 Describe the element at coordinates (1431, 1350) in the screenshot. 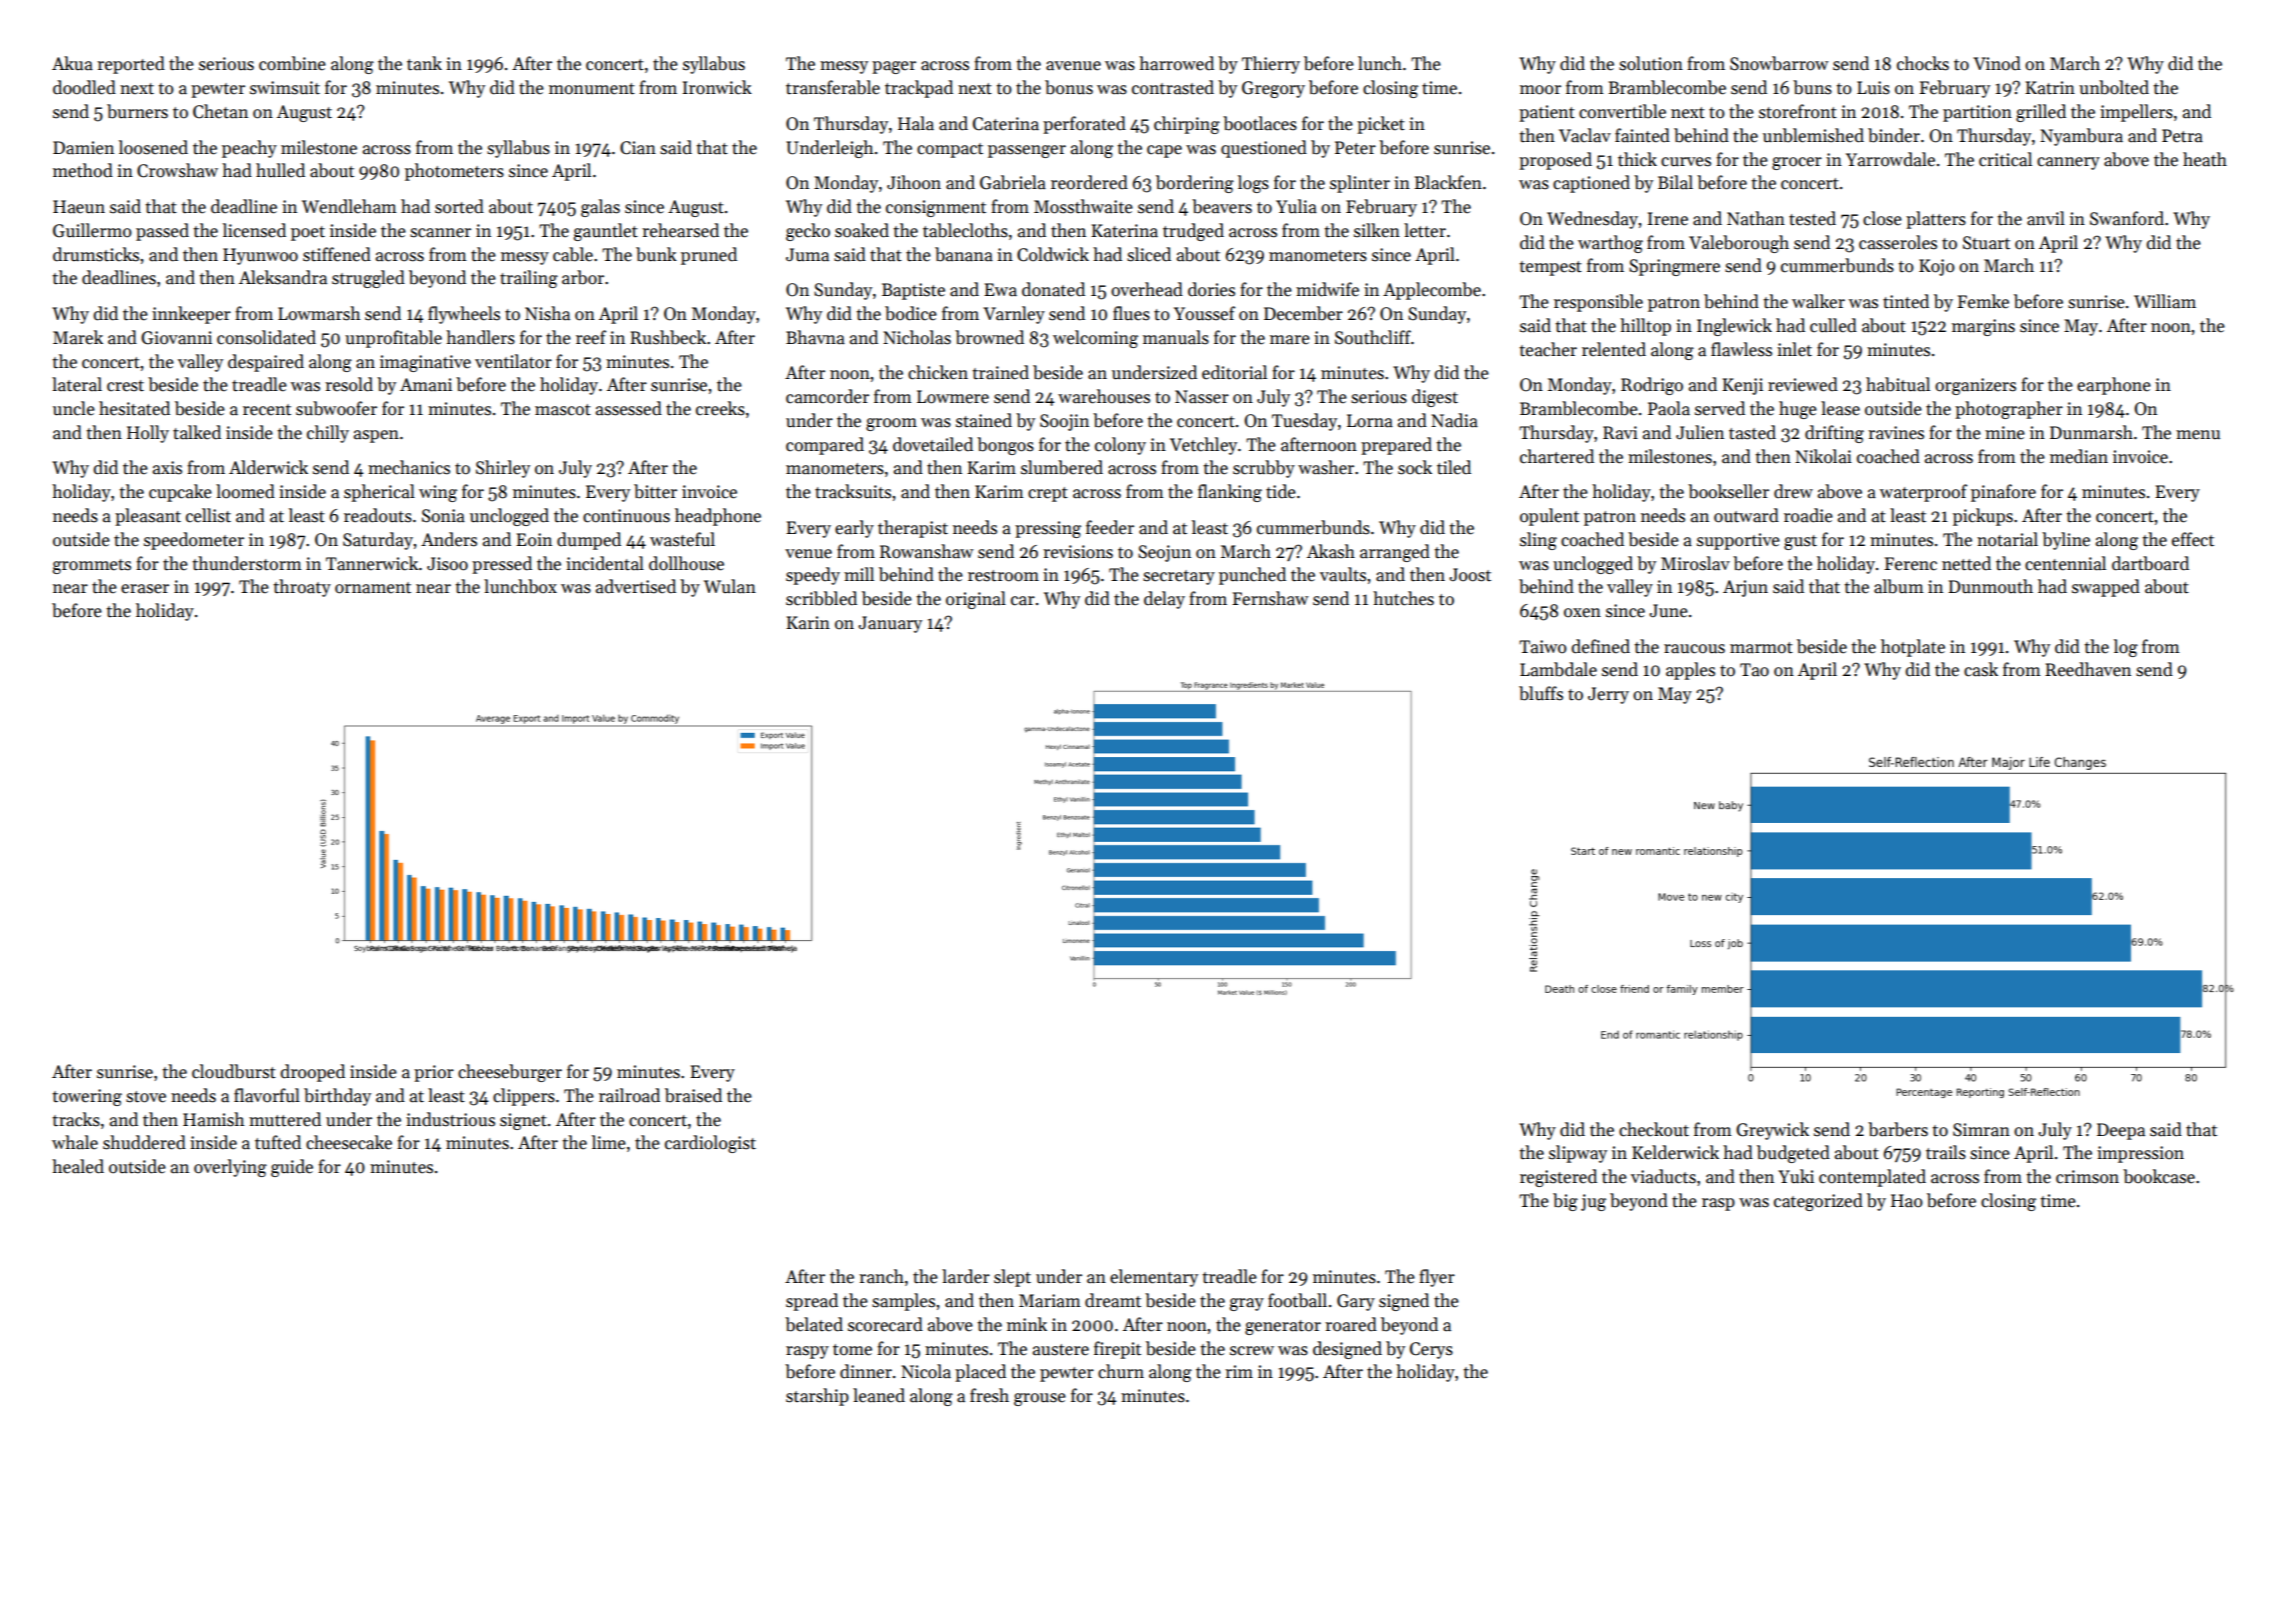

I see `Cerys` at that location.
